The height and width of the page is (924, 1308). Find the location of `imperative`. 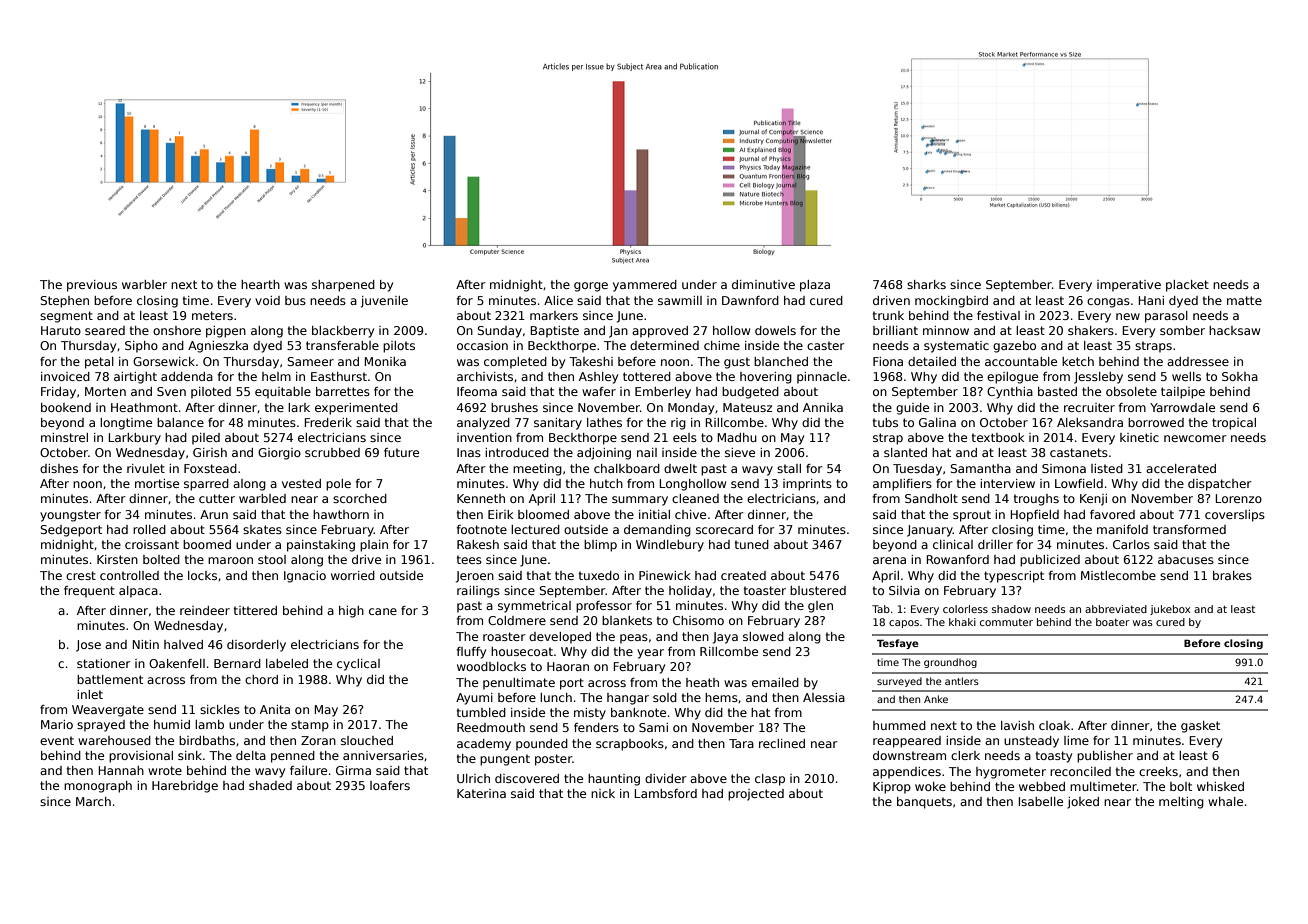

imperative is located at coordinates (1129, 286).
